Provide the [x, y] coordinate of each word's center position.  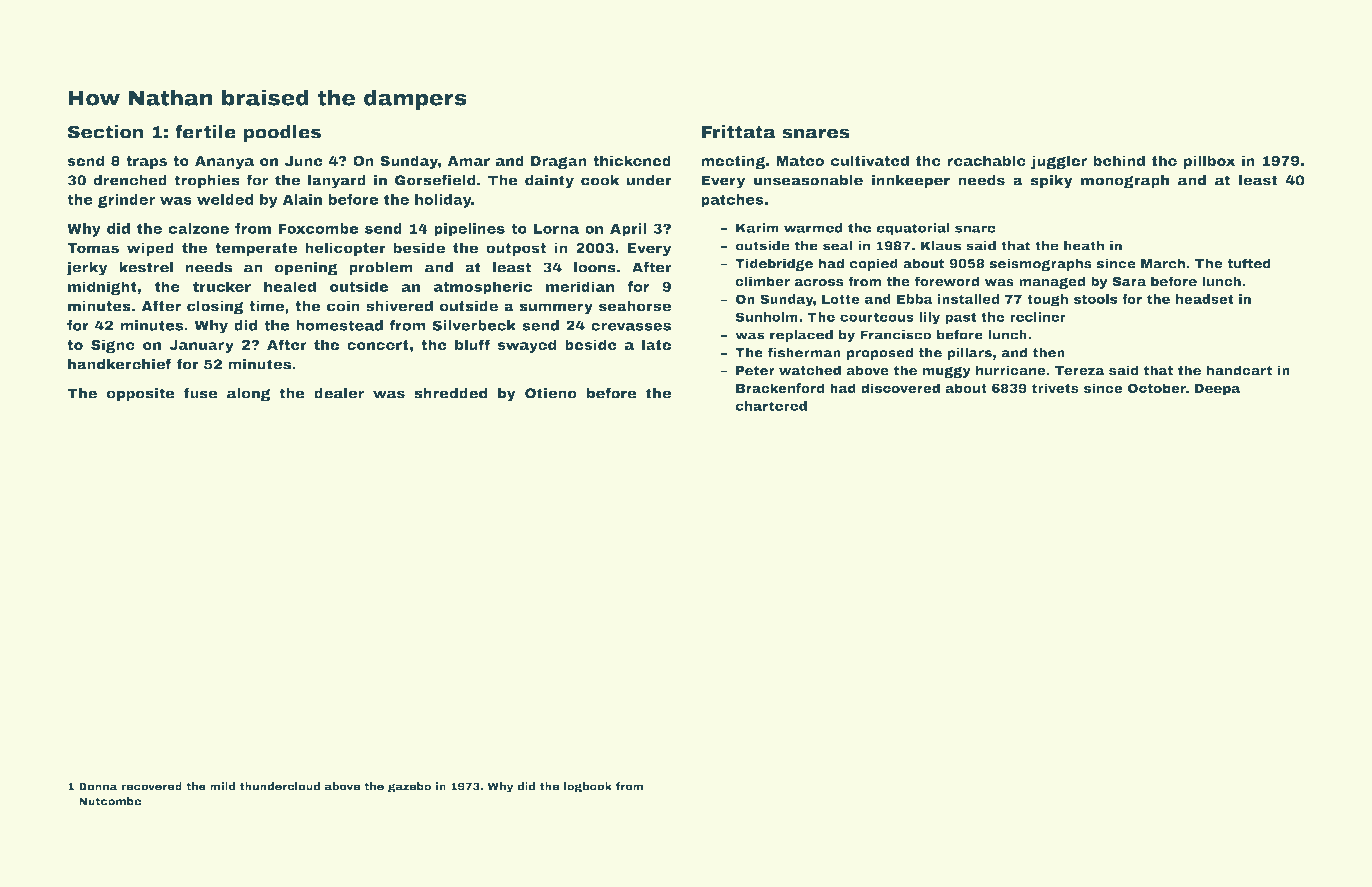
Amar [469, 161]
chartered [771, 406]
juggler [1059, 162]
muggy [947, 372]
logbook [588, 787]
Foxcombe [318, 228]
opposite [141, 394]
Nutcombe [110, 801]
